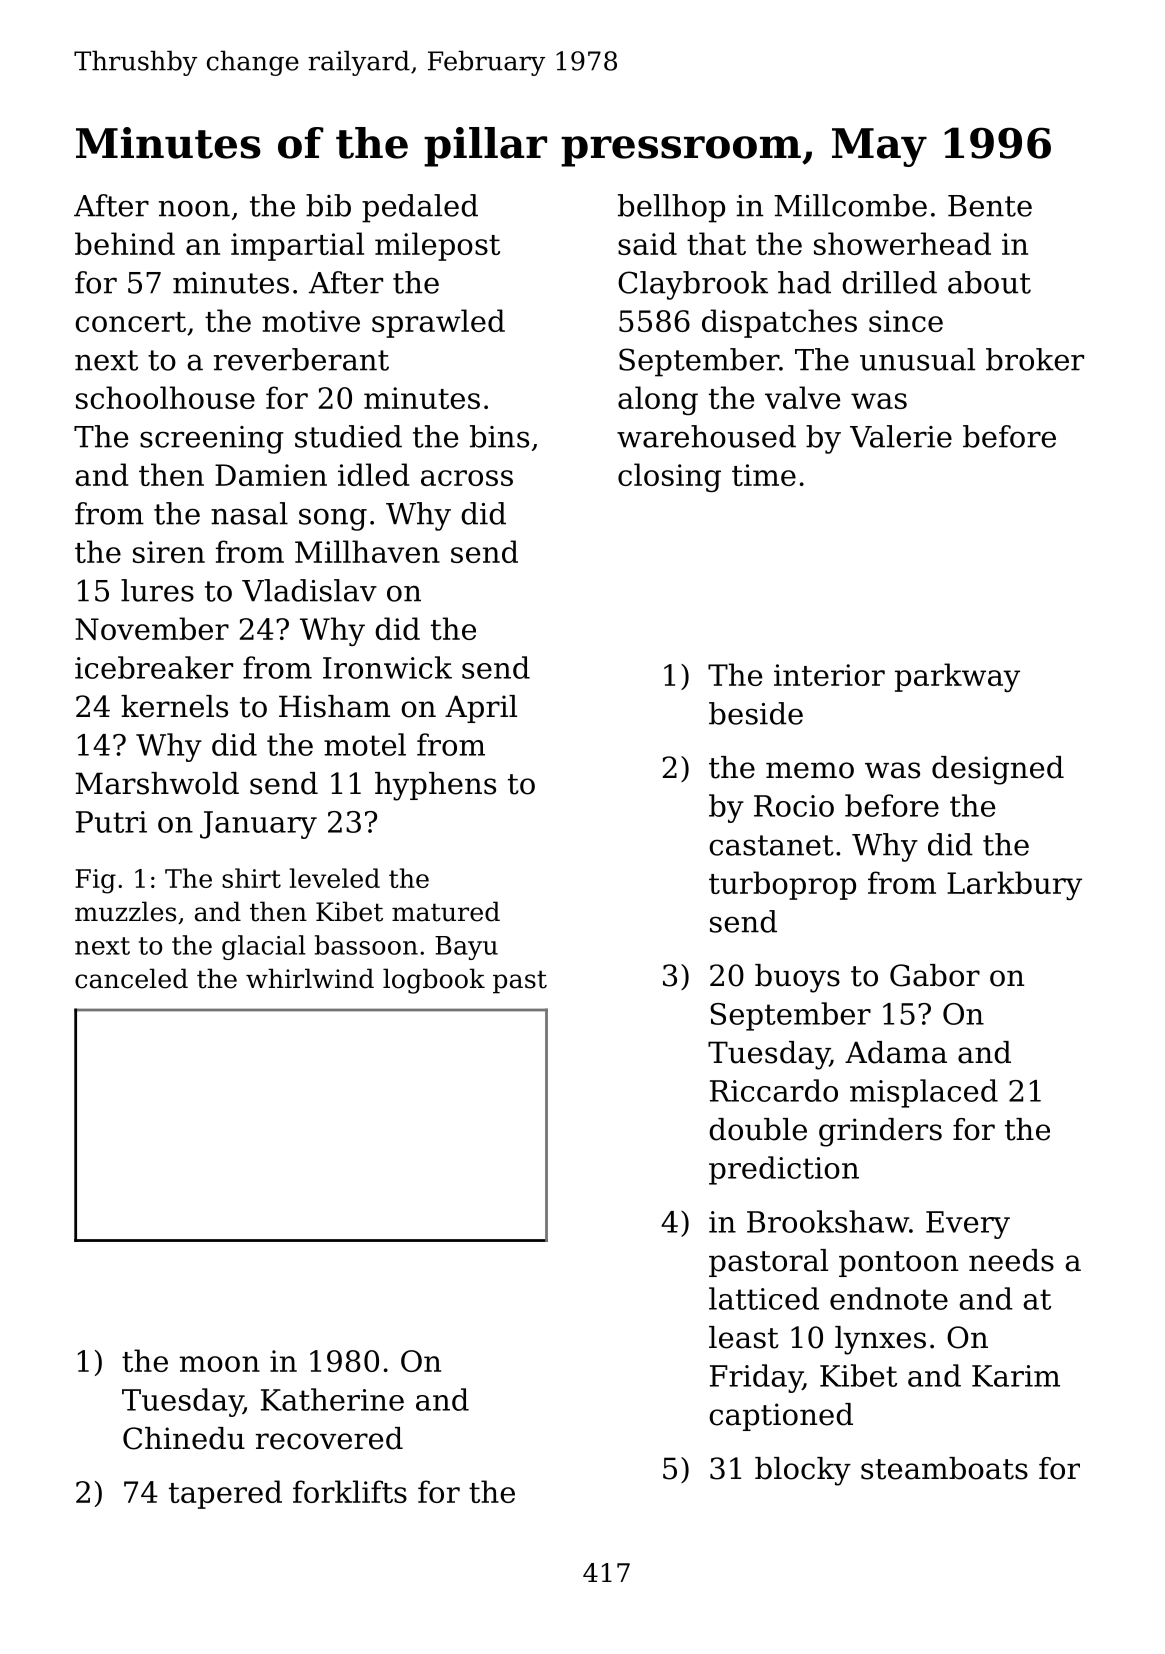 The image size is (1165, 1654). Describe the element at coordinates (850, 205) in the screenshot. I see `Millcombe` at that location.
